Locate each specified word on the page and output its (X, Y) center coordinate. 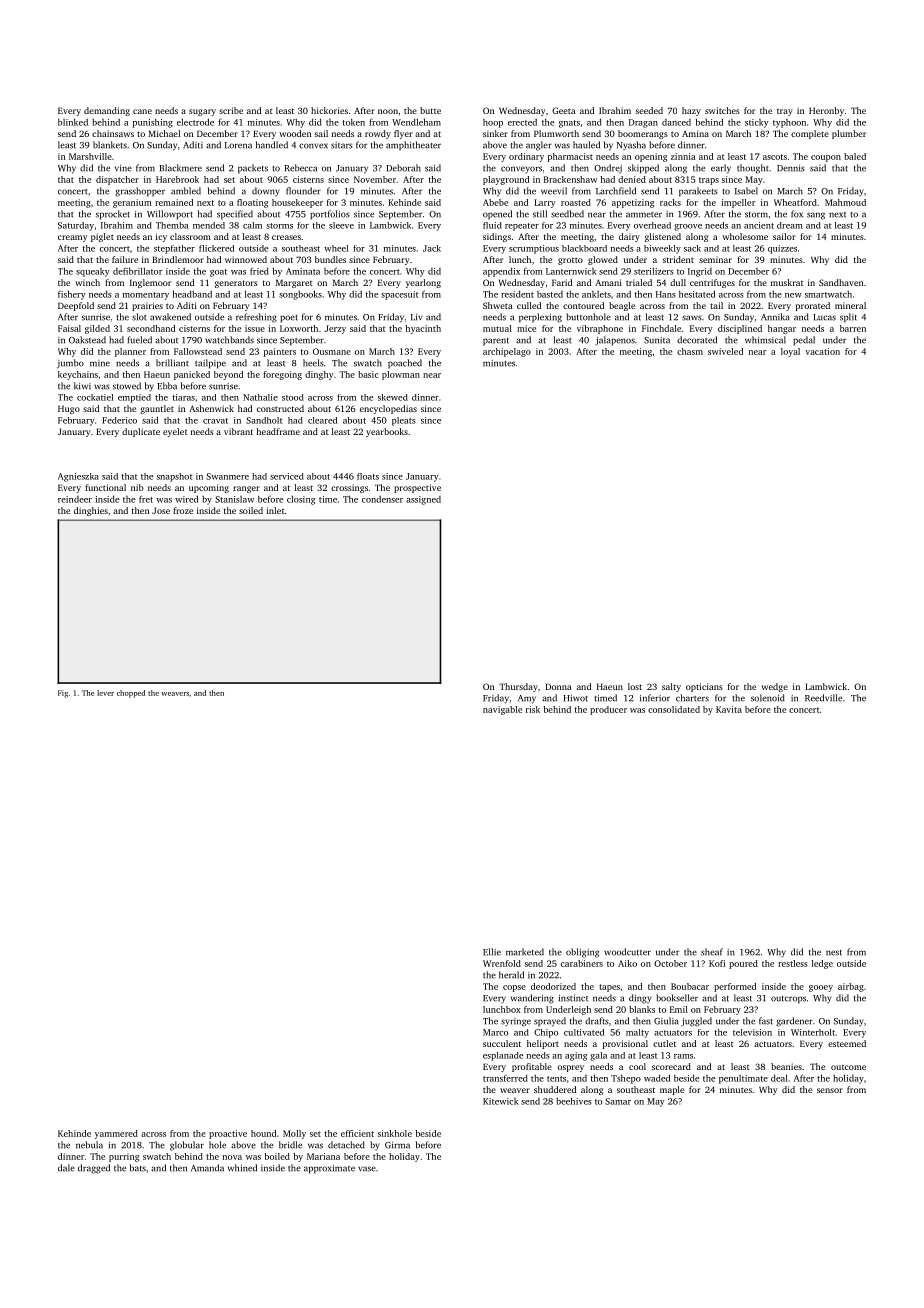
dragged (94, 1169)
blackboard (584, 248)
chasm (690, 351)
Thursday (518, 687)
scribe (231, 110)
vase (367, 1169)
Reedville (823, 698)
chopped (131, 694)
